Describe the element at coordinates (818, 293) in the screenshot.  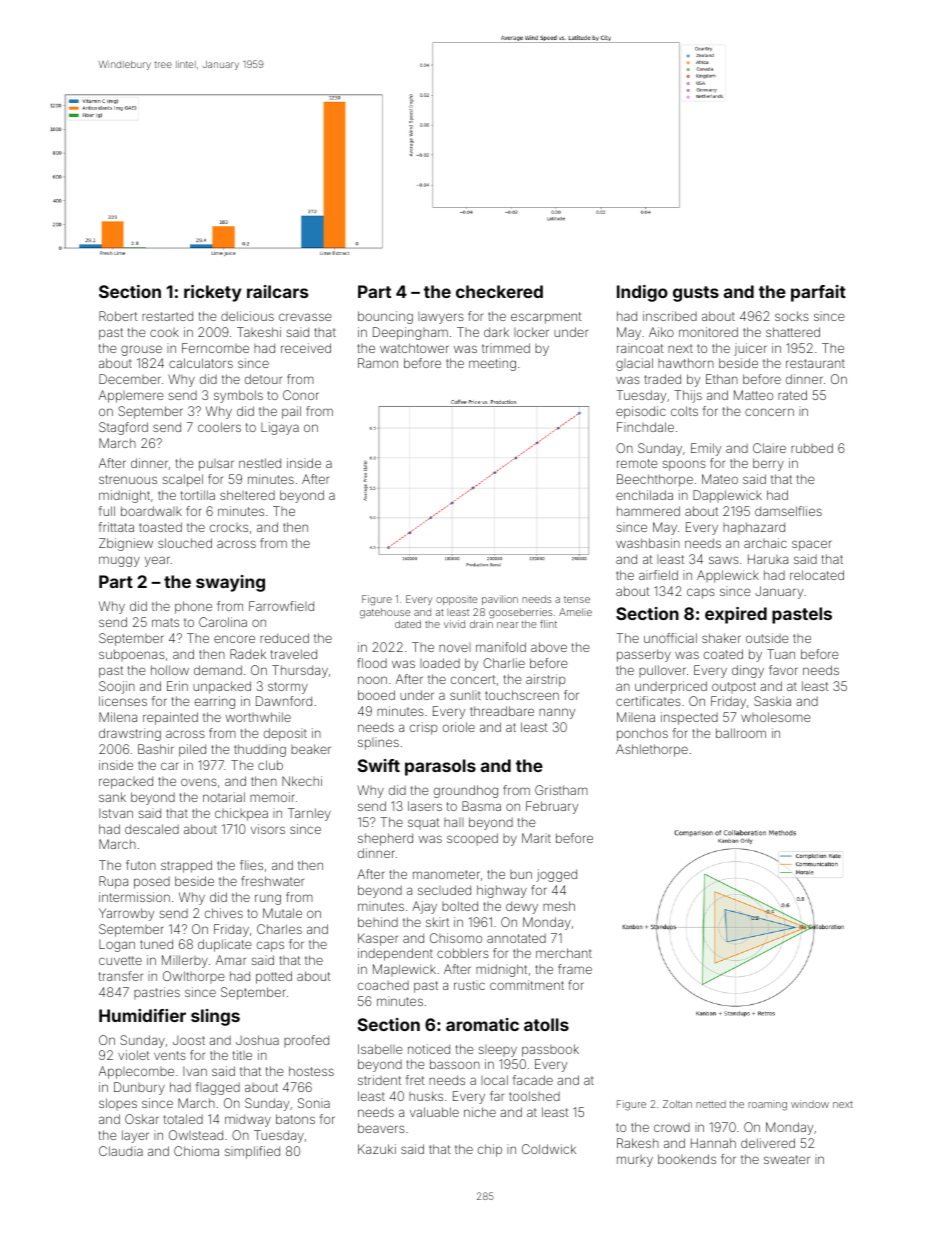
I see `parfait` at that location.
